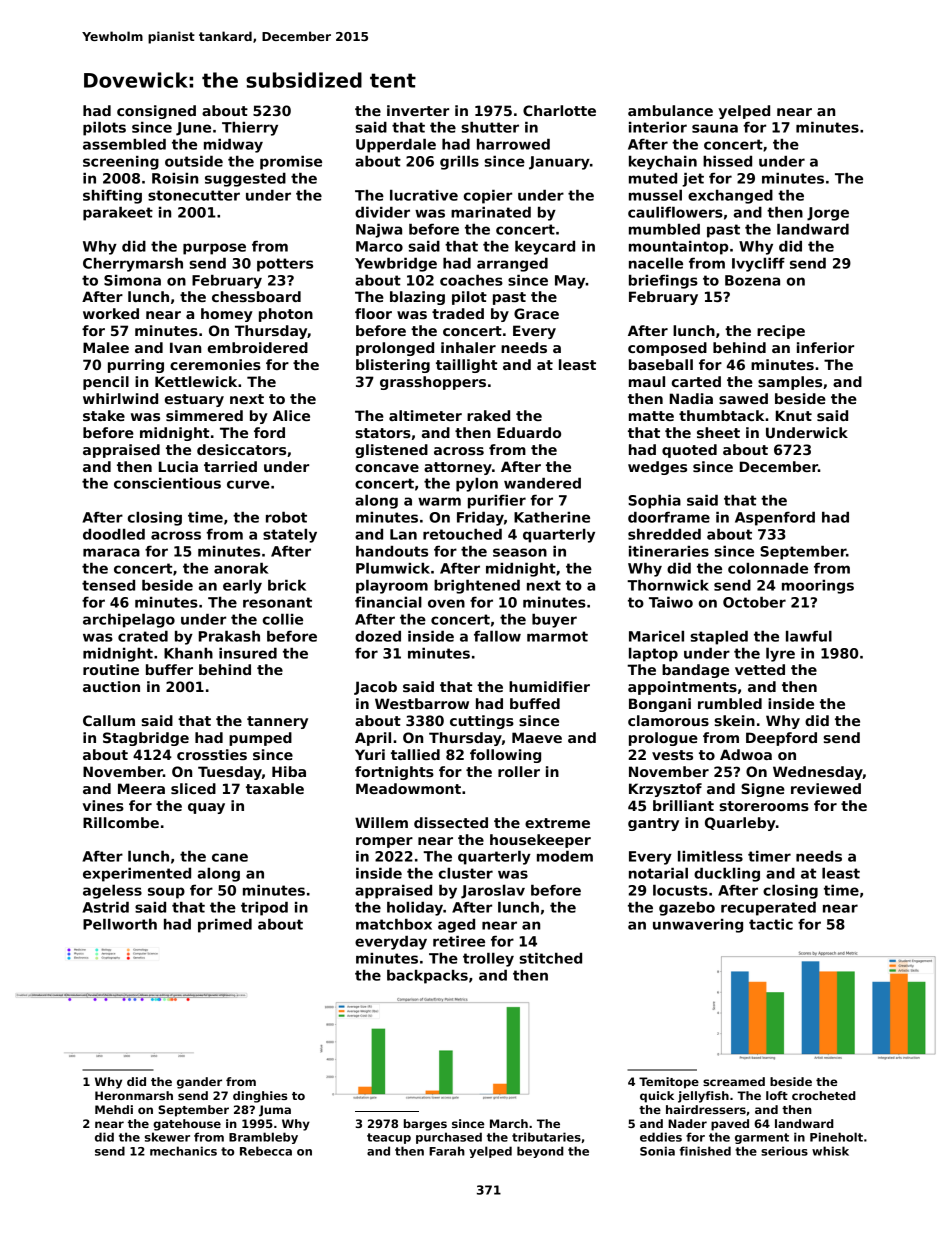 The width and height of the document is (952, 1233). What do you see at coordinates (447, 1151) in the document?
I see `Farah` at bounding box center [447, 1151].
